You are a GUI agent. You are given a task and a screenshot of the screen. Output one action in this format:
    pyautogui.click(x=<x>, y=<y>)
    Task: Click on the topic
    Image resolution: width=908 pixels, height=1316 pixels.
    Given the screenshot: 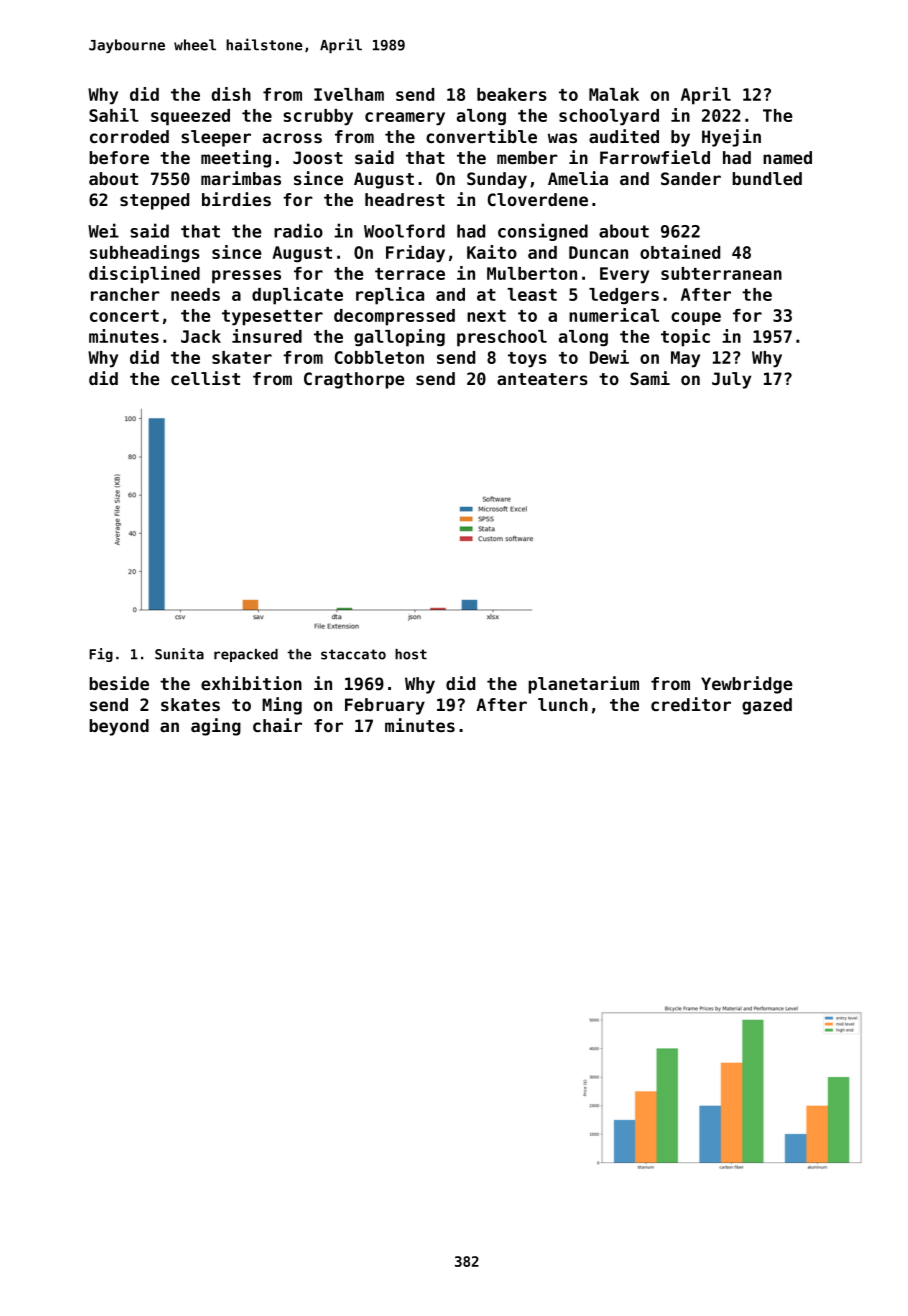 What is the action you would take?
    pyautogui.click(x=685, y=338)
